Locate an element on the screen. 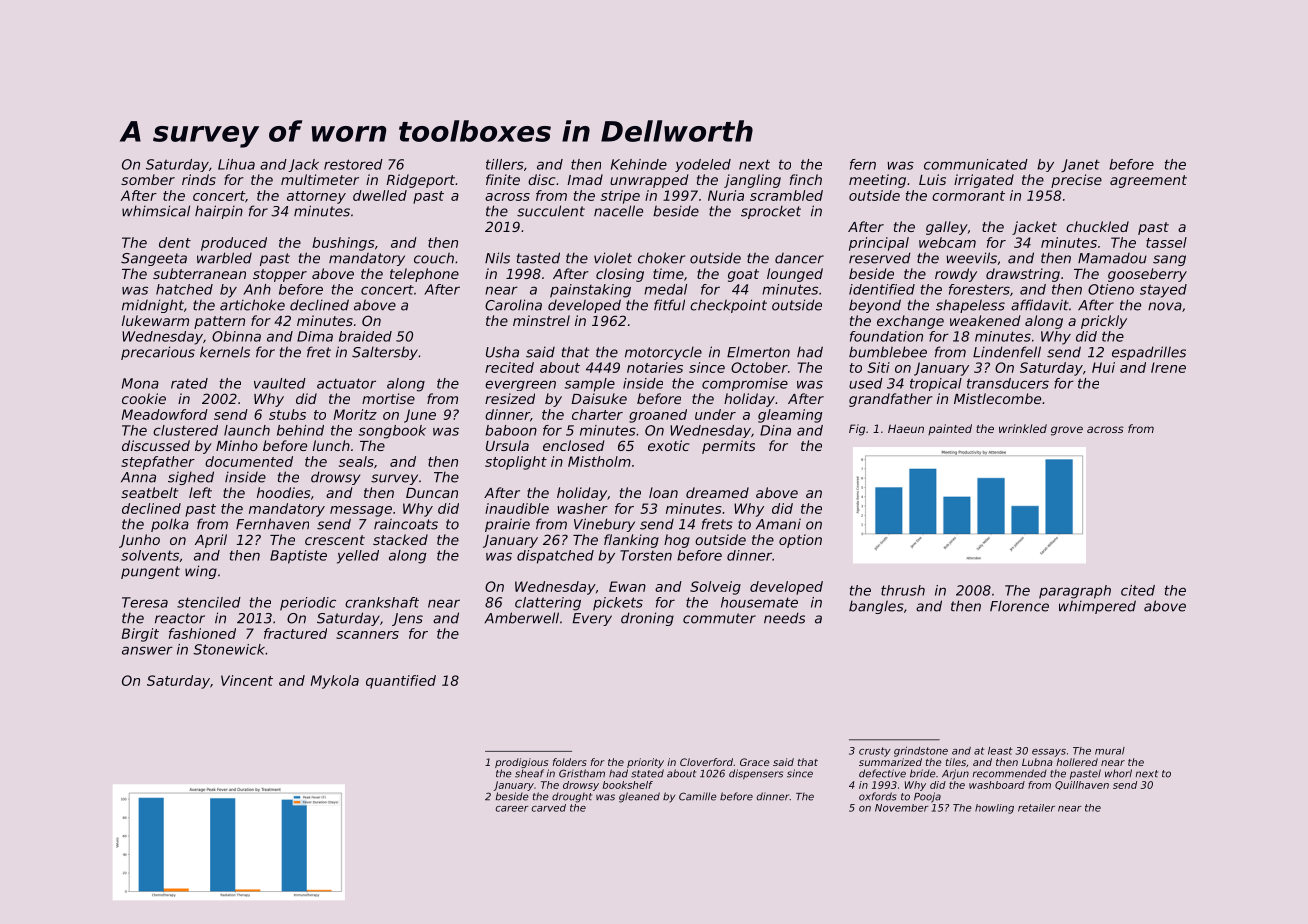 Image resolution: width=1308 pixels, height=924 pixels. Kehinde is located at coordinates (639, 164).
